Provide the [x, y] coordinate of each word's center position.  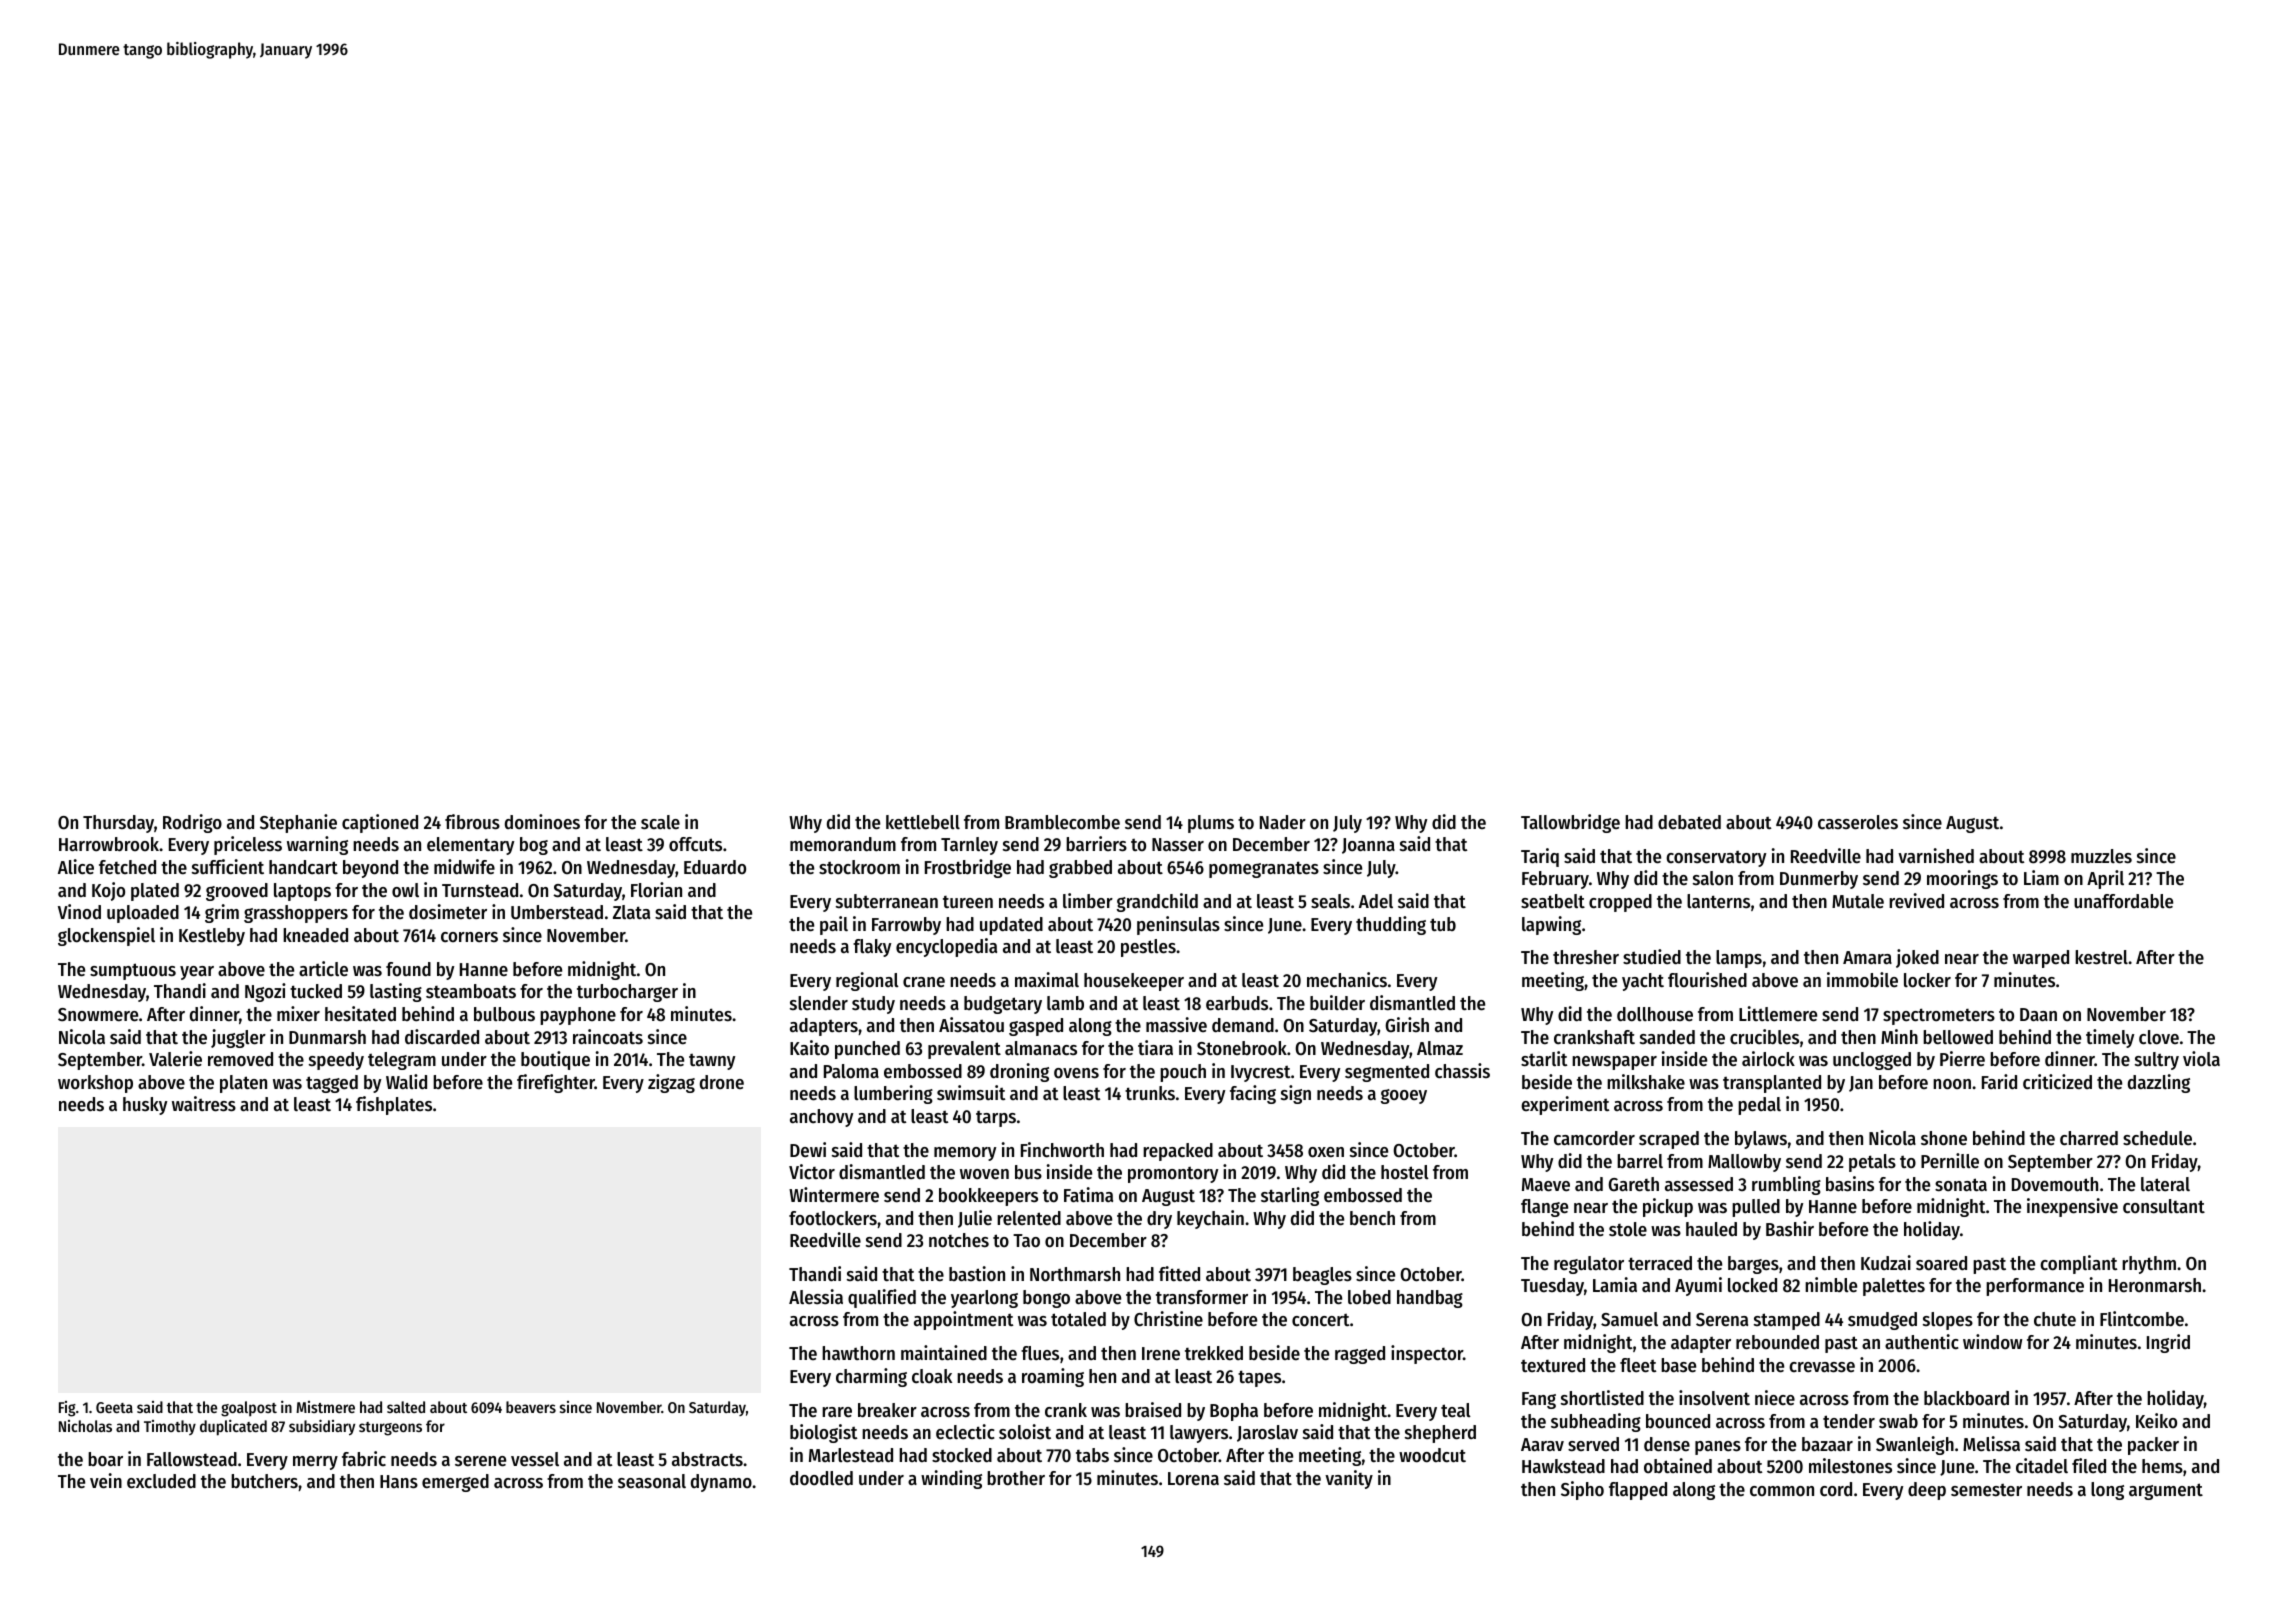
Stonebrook [1242, 1048]
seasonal [652, 1481]
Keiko [2156, 1421]
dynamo [721, 1483]
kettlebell [923, 822]
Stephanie [298, 823]
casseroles [1858, 822]
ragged [1360, 1355]
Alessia [816, 1297]
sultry [2157, 1061]
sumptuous [133, 971]
